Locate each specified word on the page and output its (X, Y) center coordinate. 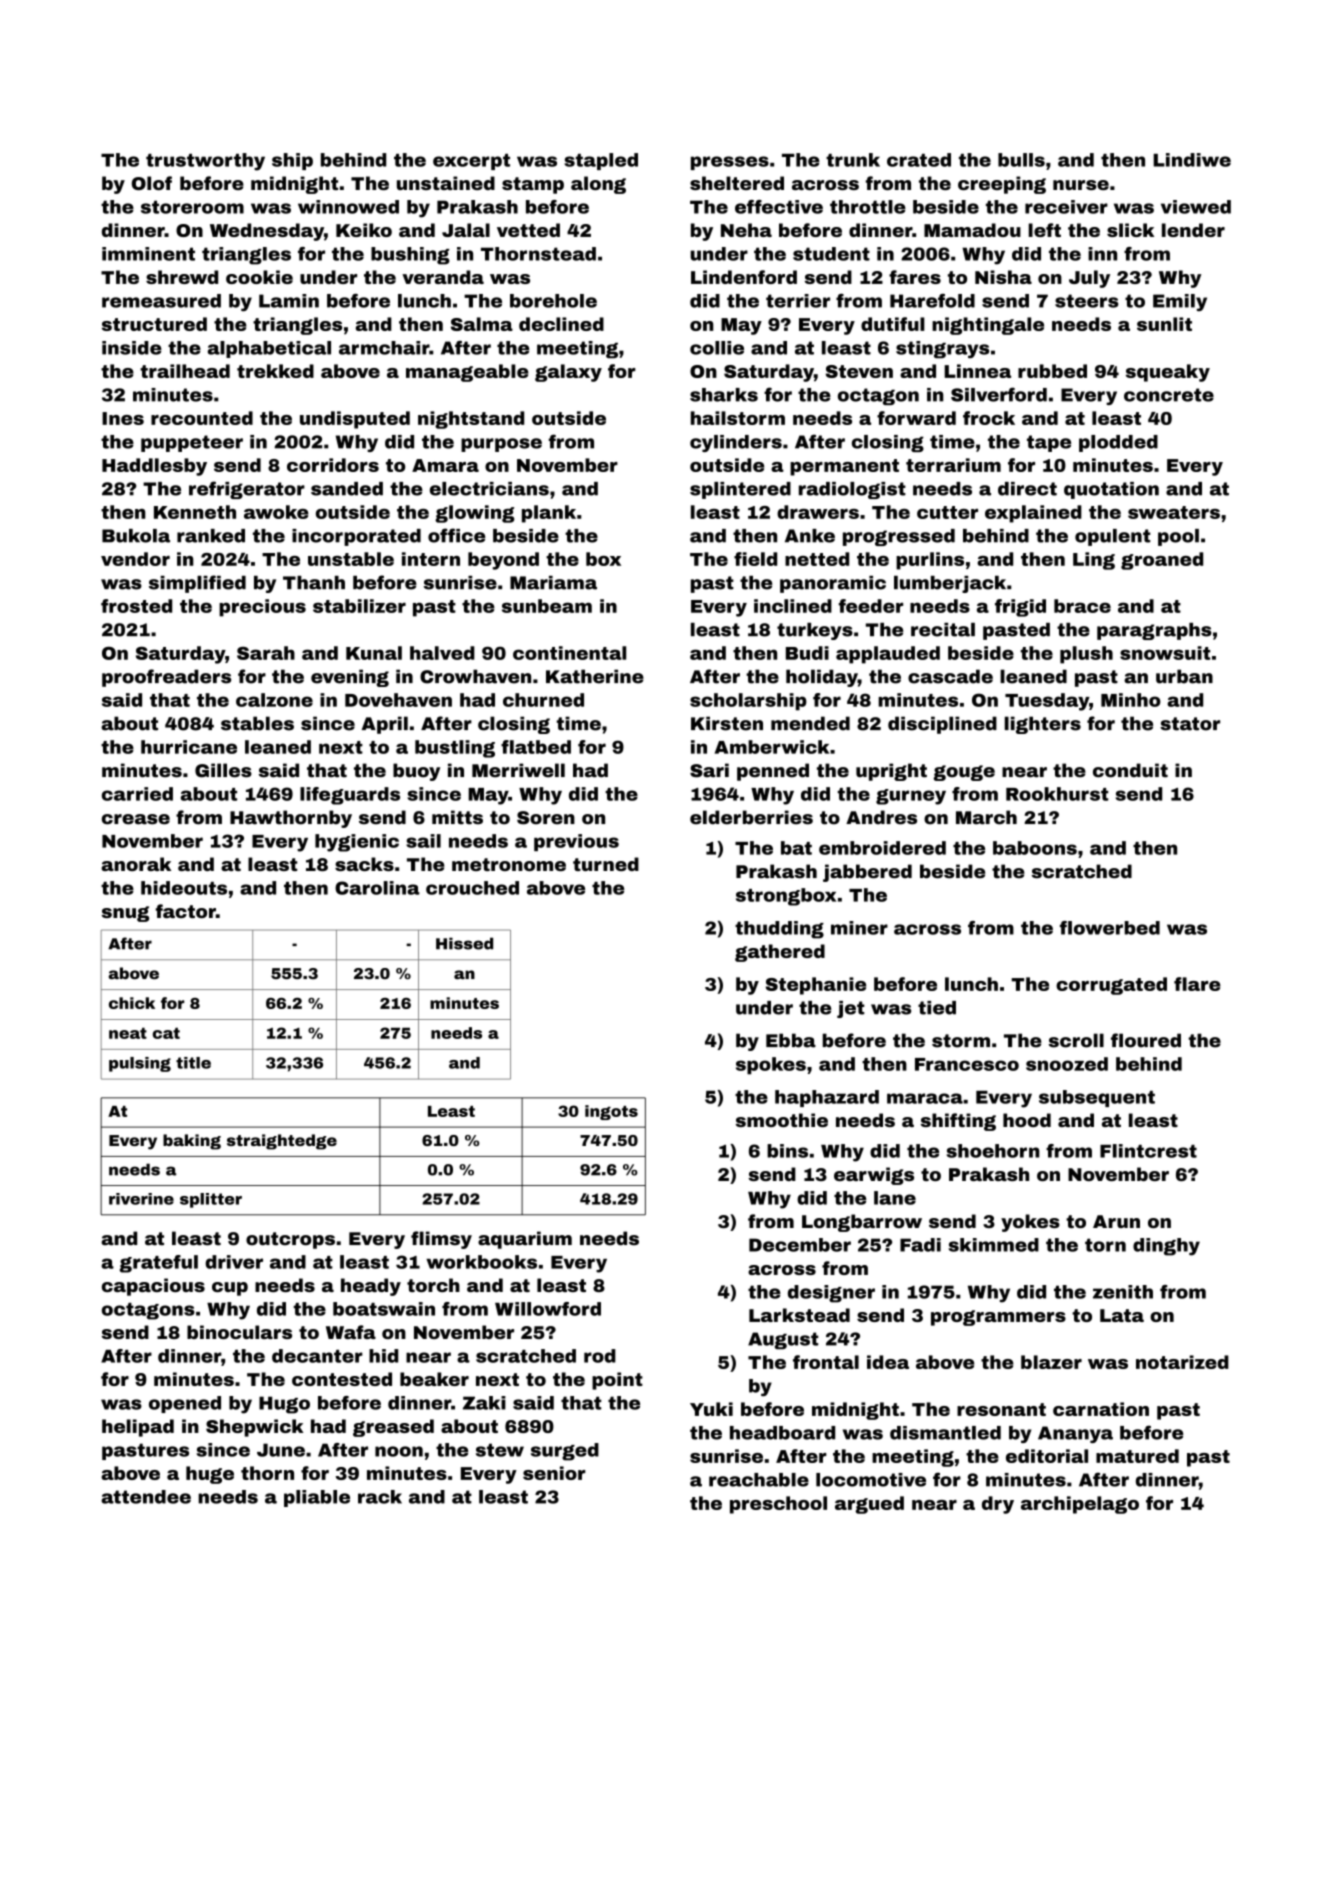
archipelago (1080, 1505)
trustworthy (205, 162)
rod (600, 1356)
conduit (1130, 770)
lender (1193, 230)
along (598, 185)
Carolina (377, 888)
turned (606, 864)
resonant (1001, 1409)
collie (717, 348)
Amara (445, 465)
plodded (1118, 443)
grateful (159, 1264)
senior (554, 1473)
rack (380, 1497)
